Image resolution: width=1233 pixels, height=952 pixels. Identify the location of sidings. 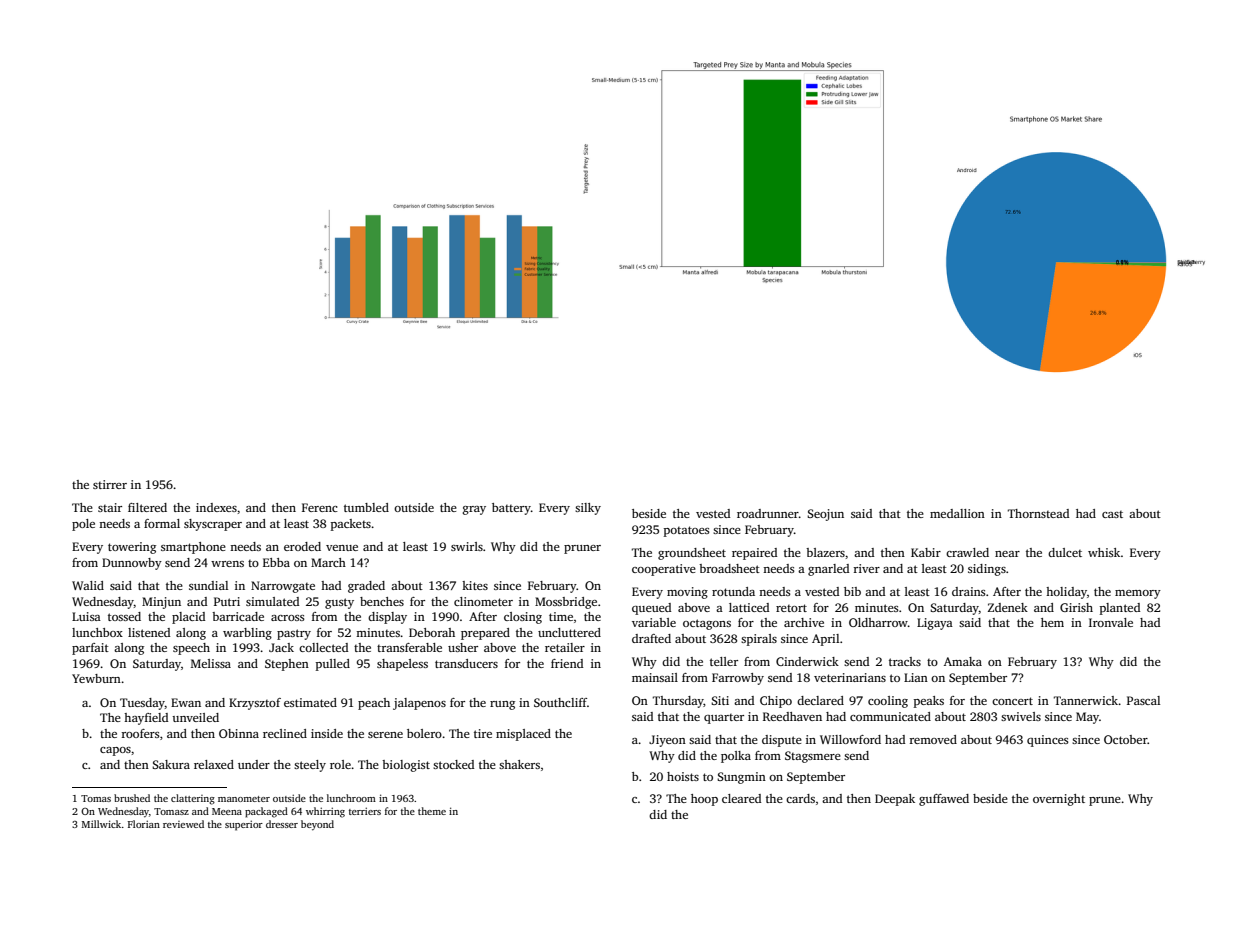
(987, 570).
